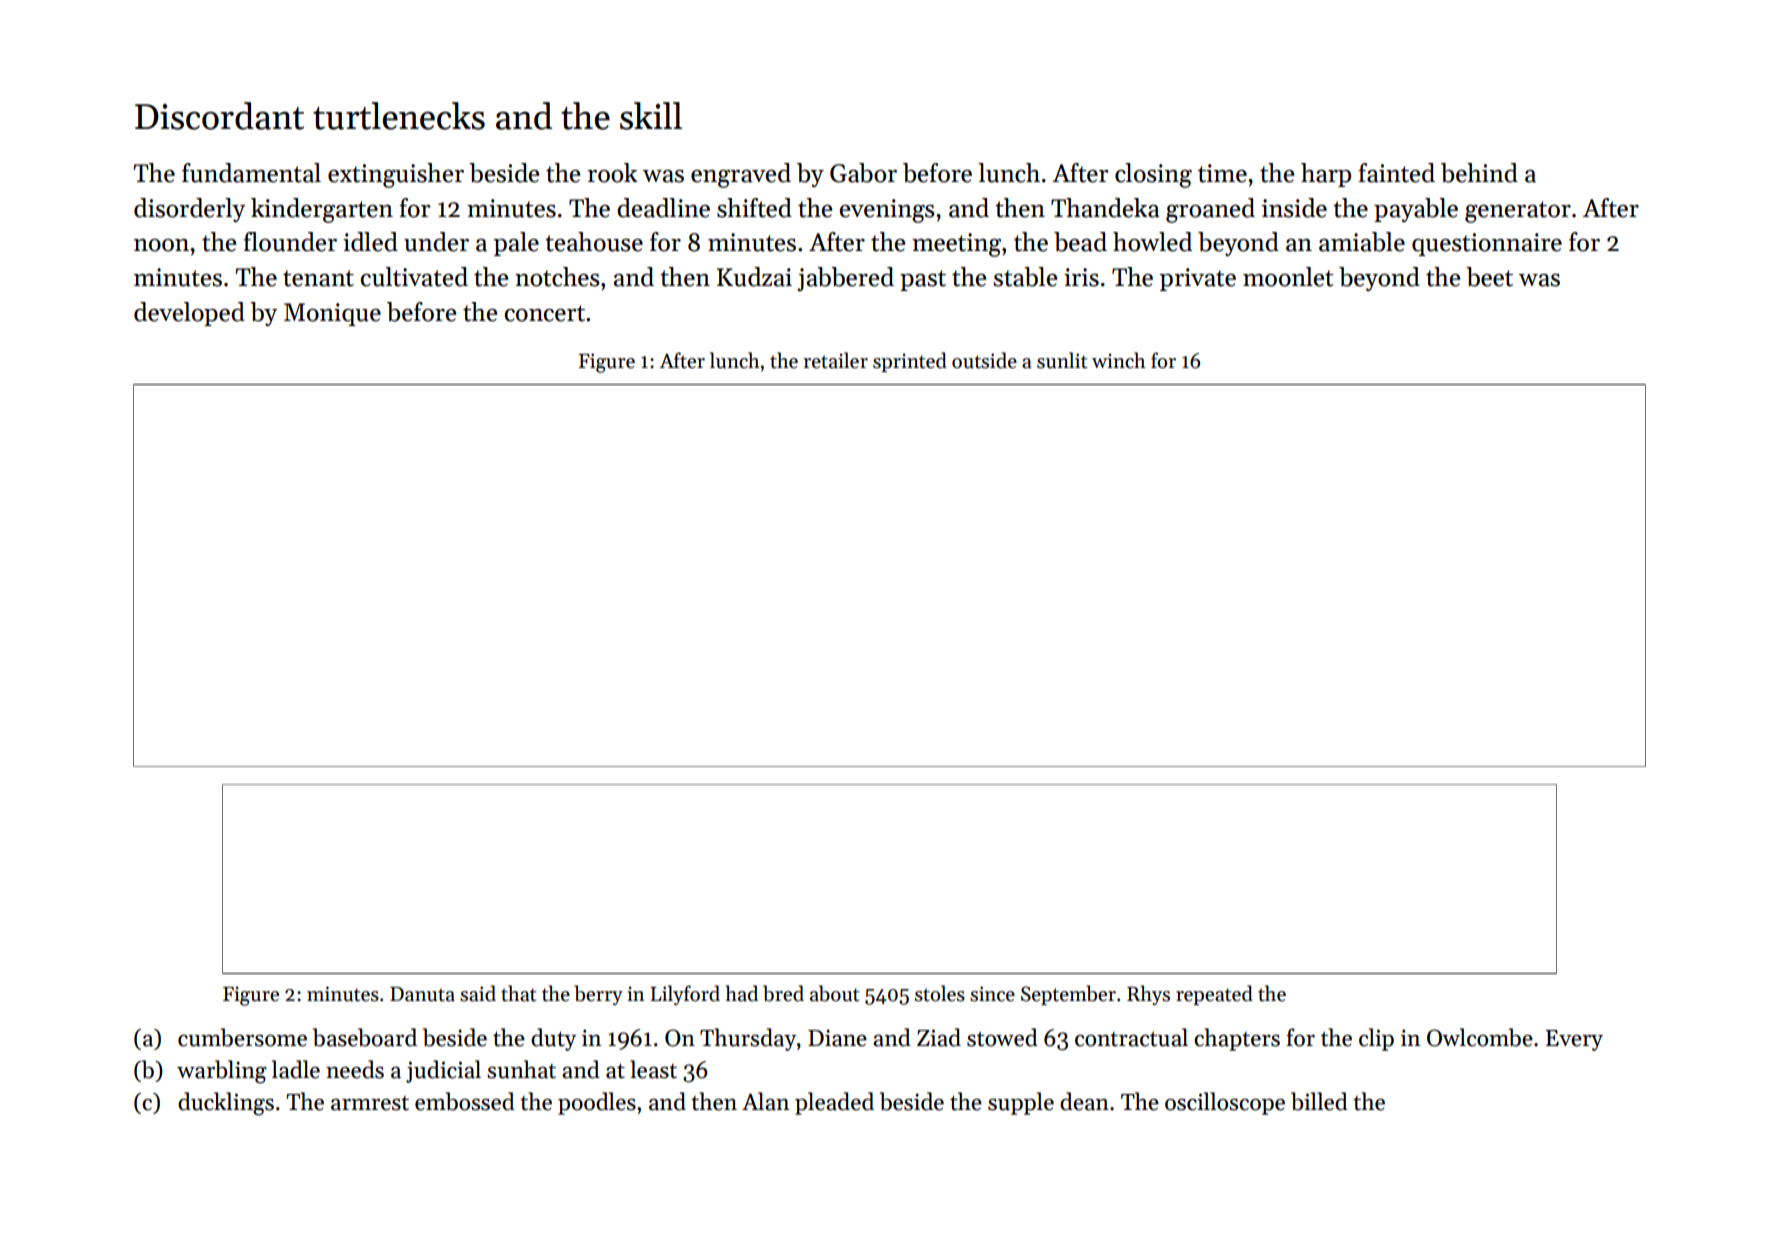 Image resolution: width=1779 pixels, height=1258 pixels. Describe the element at coordinates (1222, 173) in the screenshot. I see `time` at that location.
